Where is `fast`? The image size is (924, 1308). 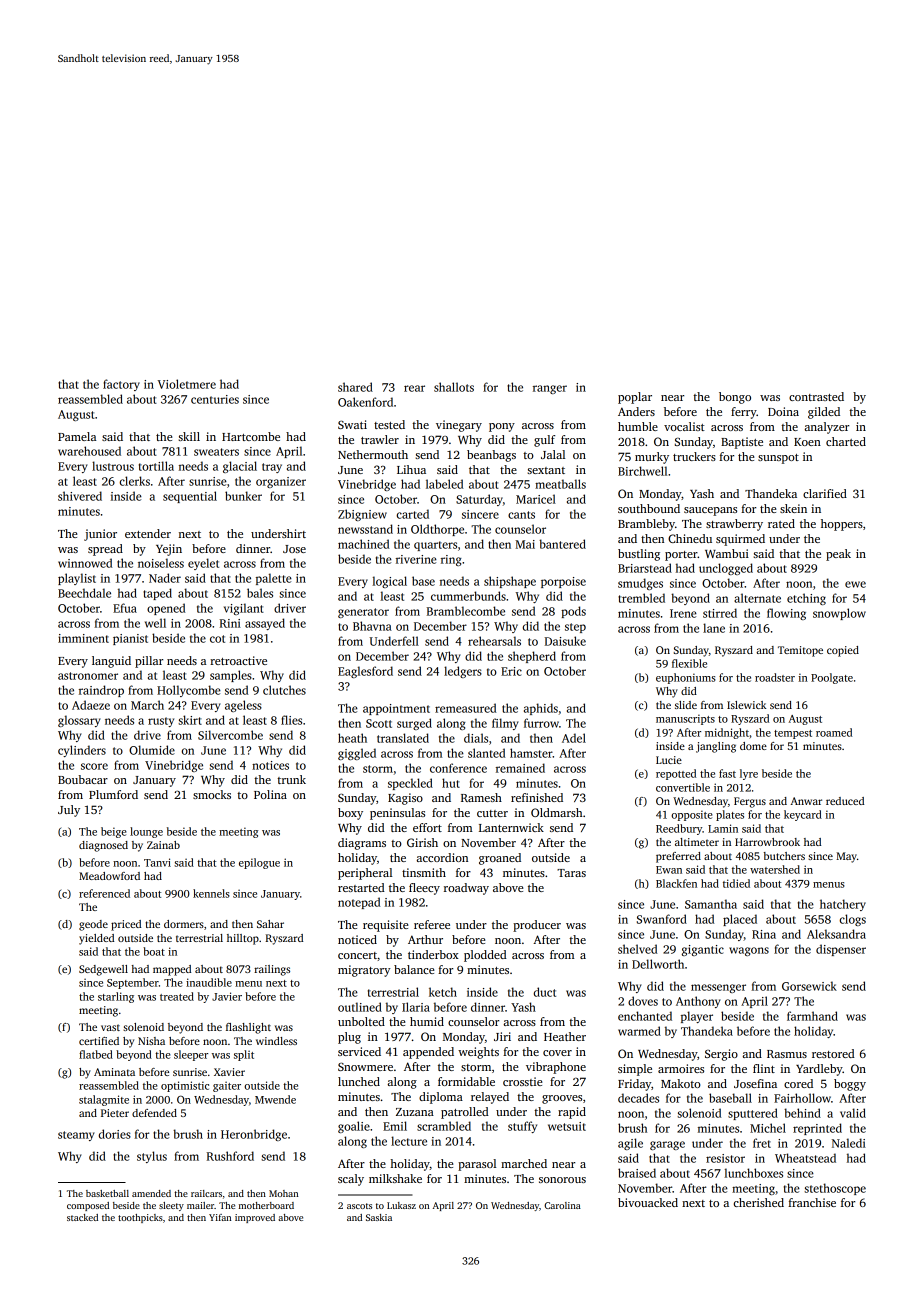 fast is located at coordinates (727, 773).
